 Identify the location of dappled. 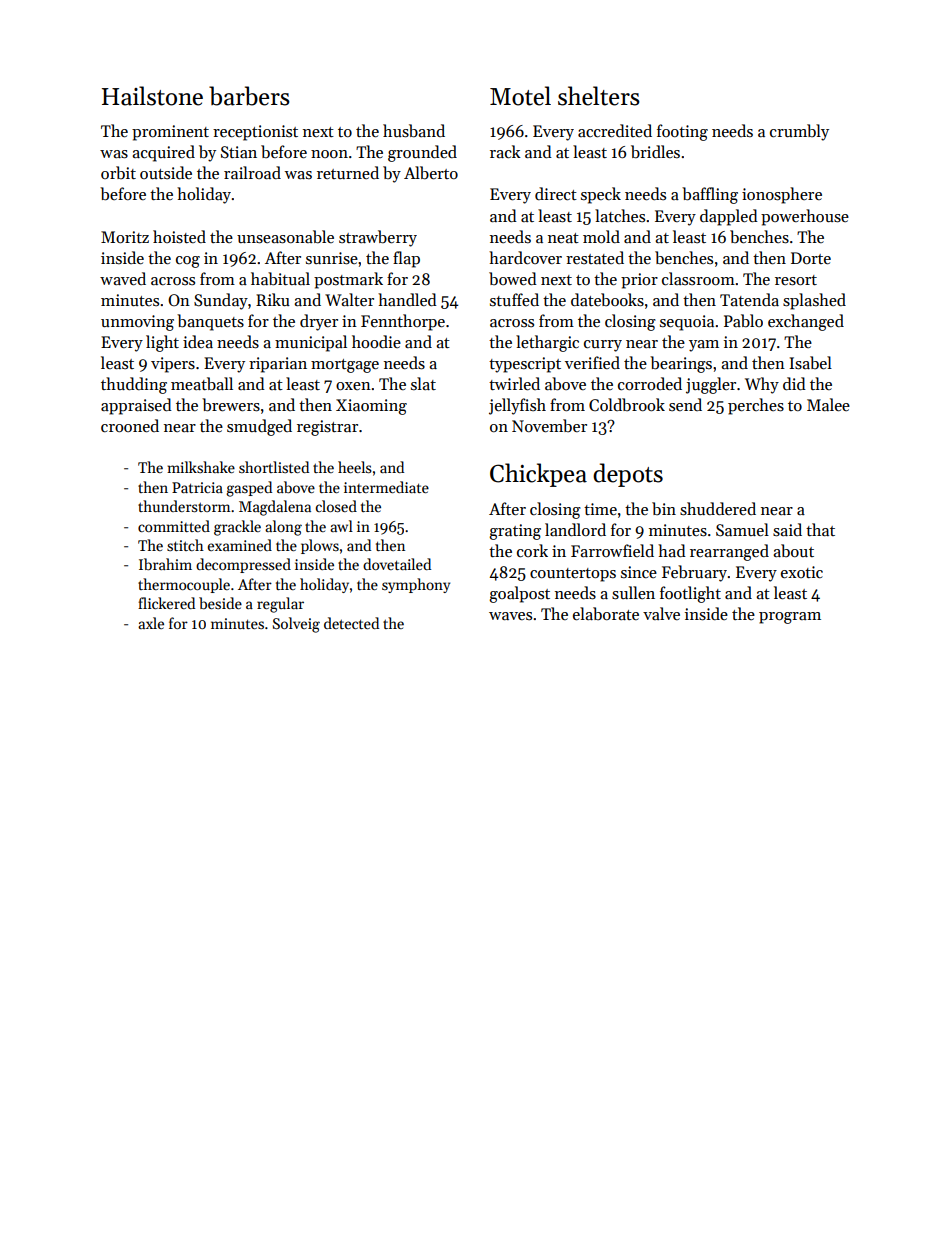
(729, 217).
